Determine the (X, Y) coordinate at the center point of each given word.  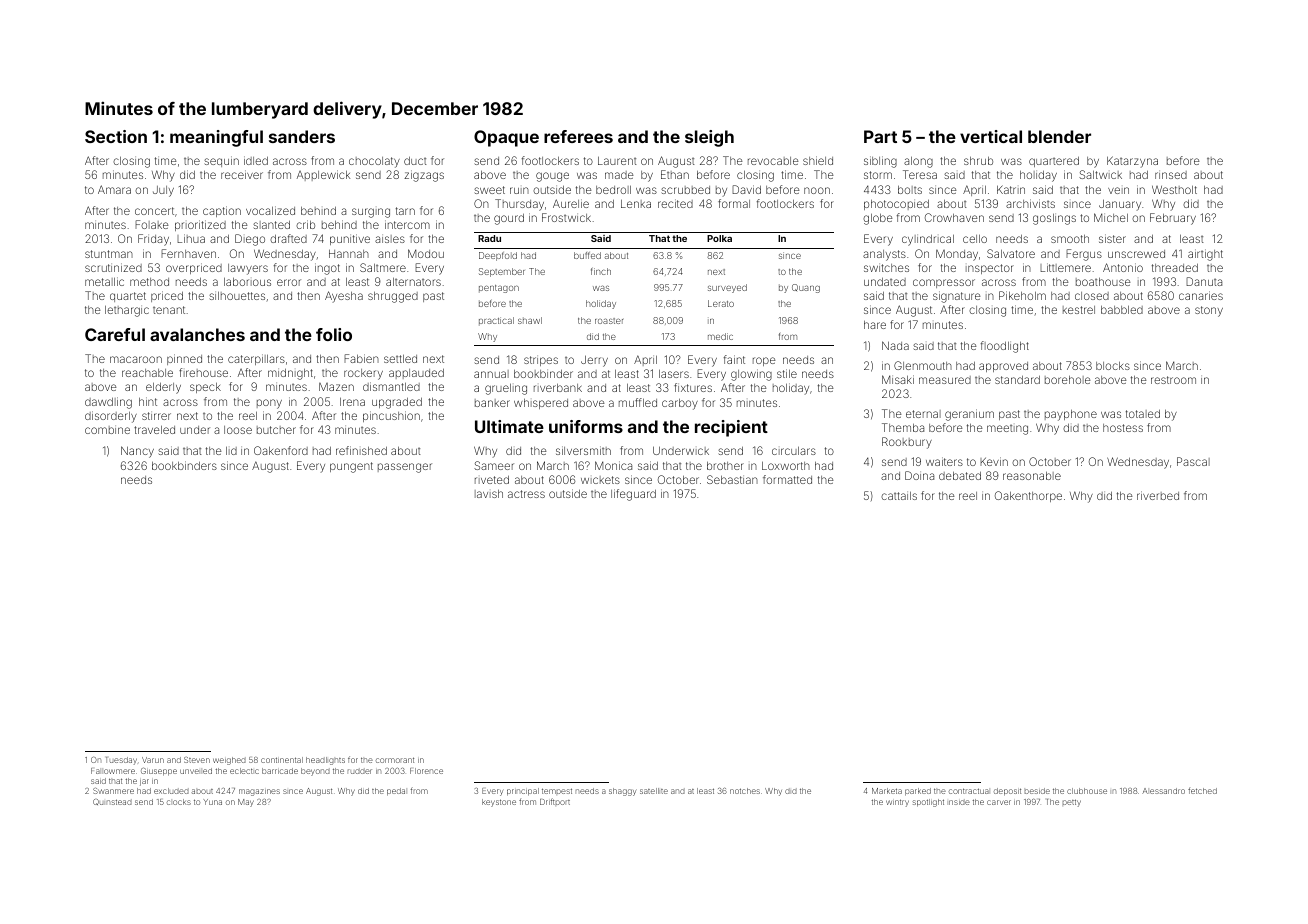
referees (578, 136)
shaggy (623, 792)
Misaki (898, 379)
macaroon (136, 359)
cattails (899, 496)
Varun (153, 760)
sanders (302, 136)
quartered (1054, 162)
